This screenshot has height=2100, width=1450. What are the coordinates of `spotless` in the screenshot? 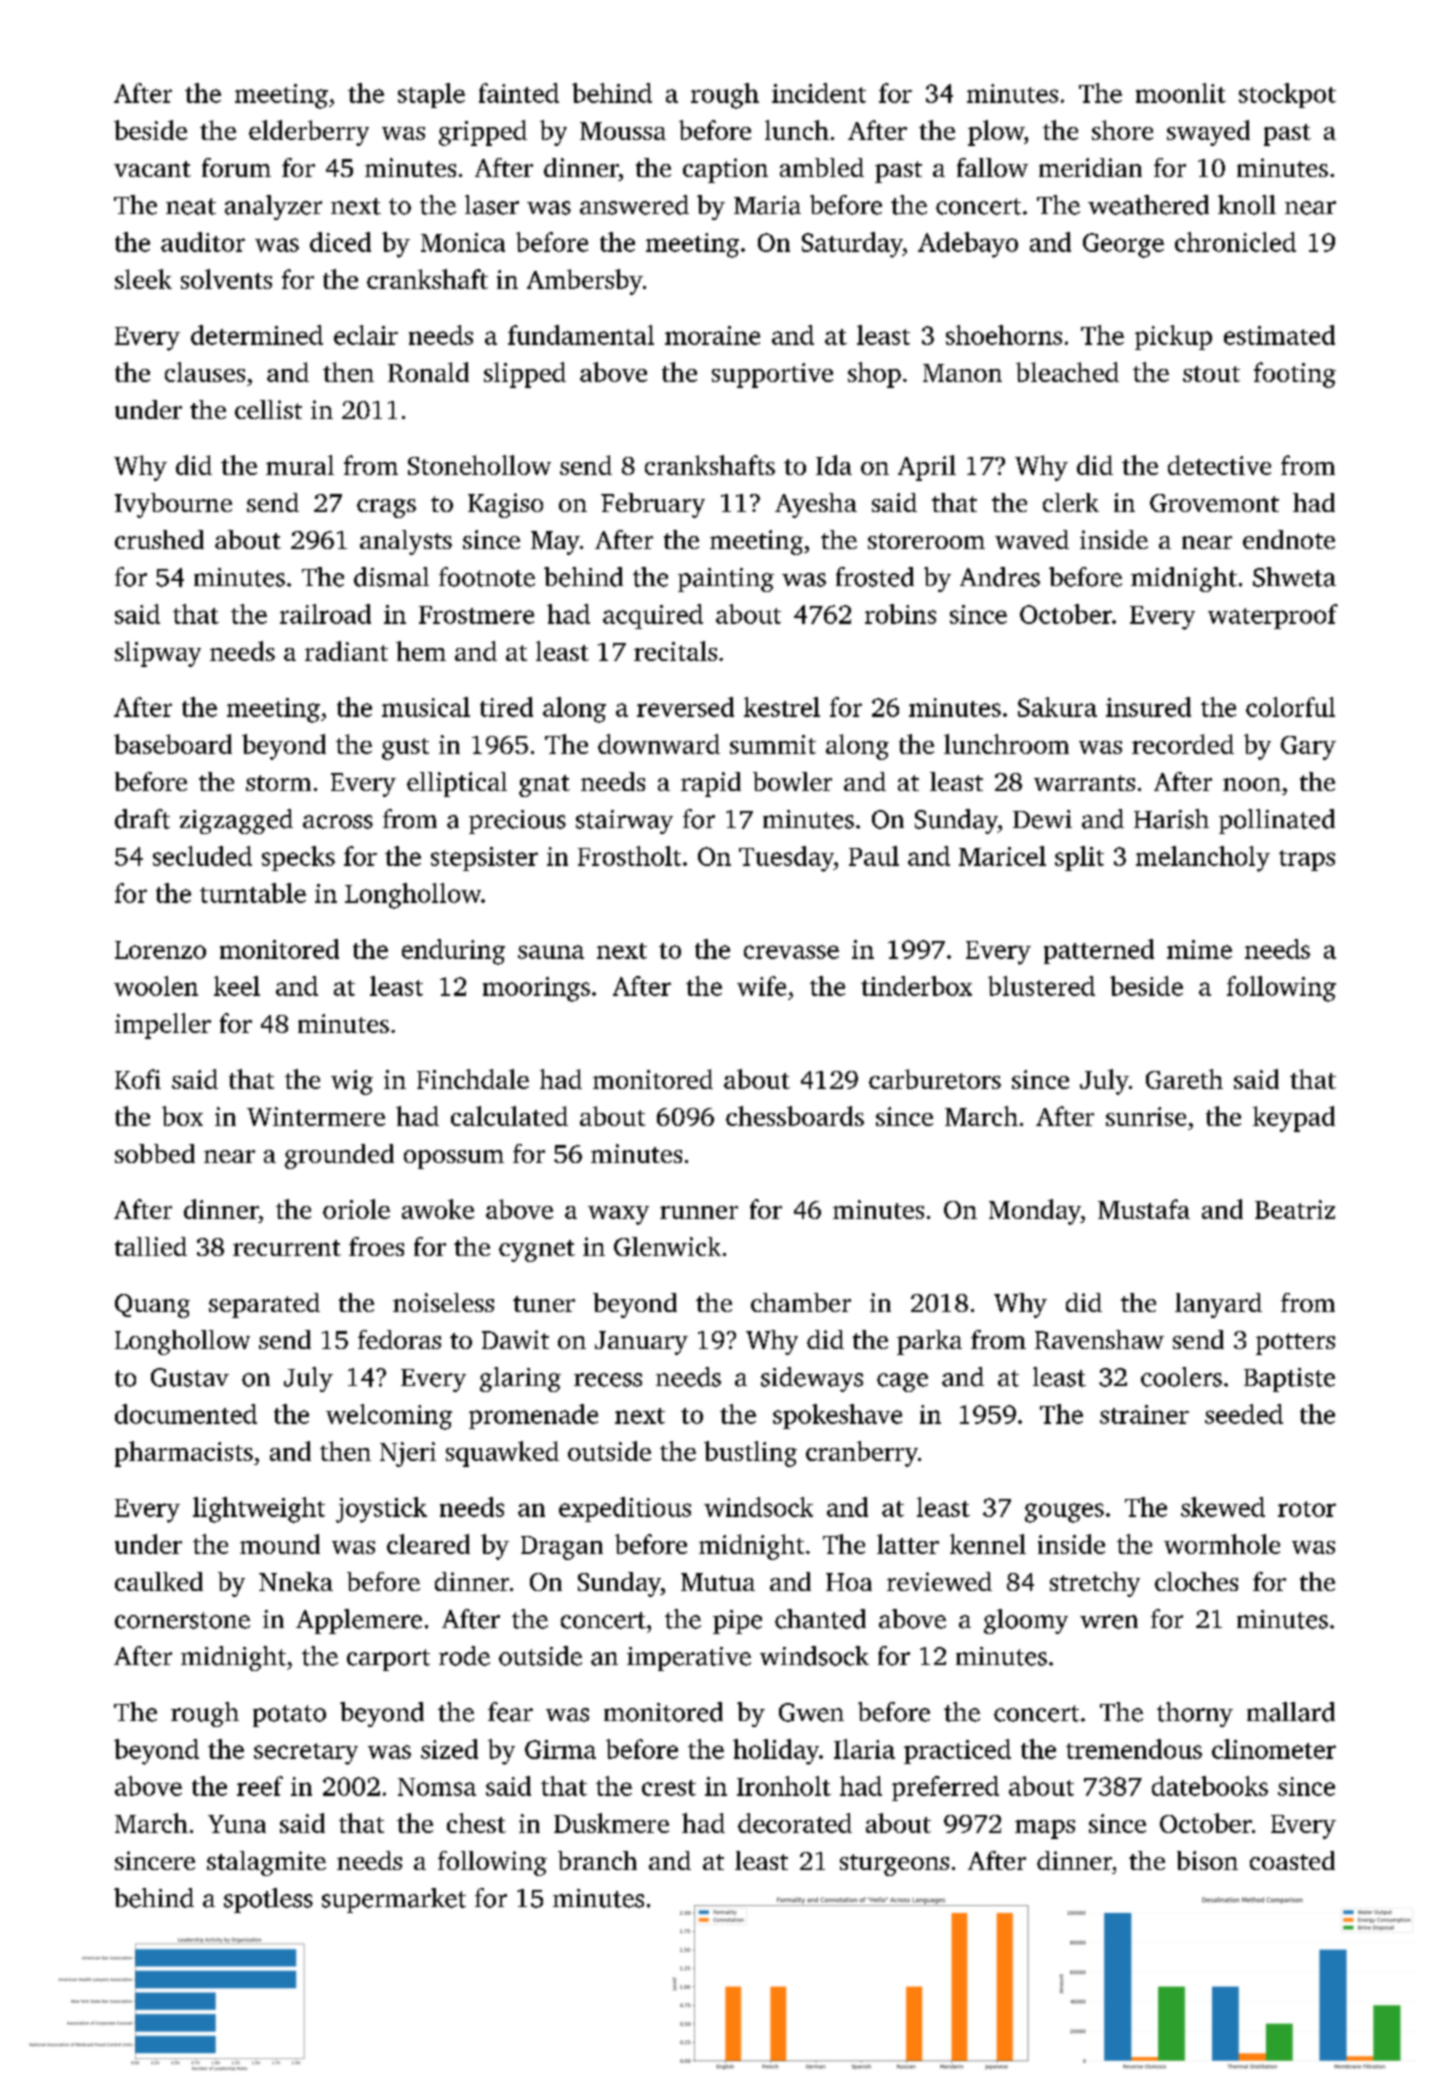 It's located at (268, 1900).
